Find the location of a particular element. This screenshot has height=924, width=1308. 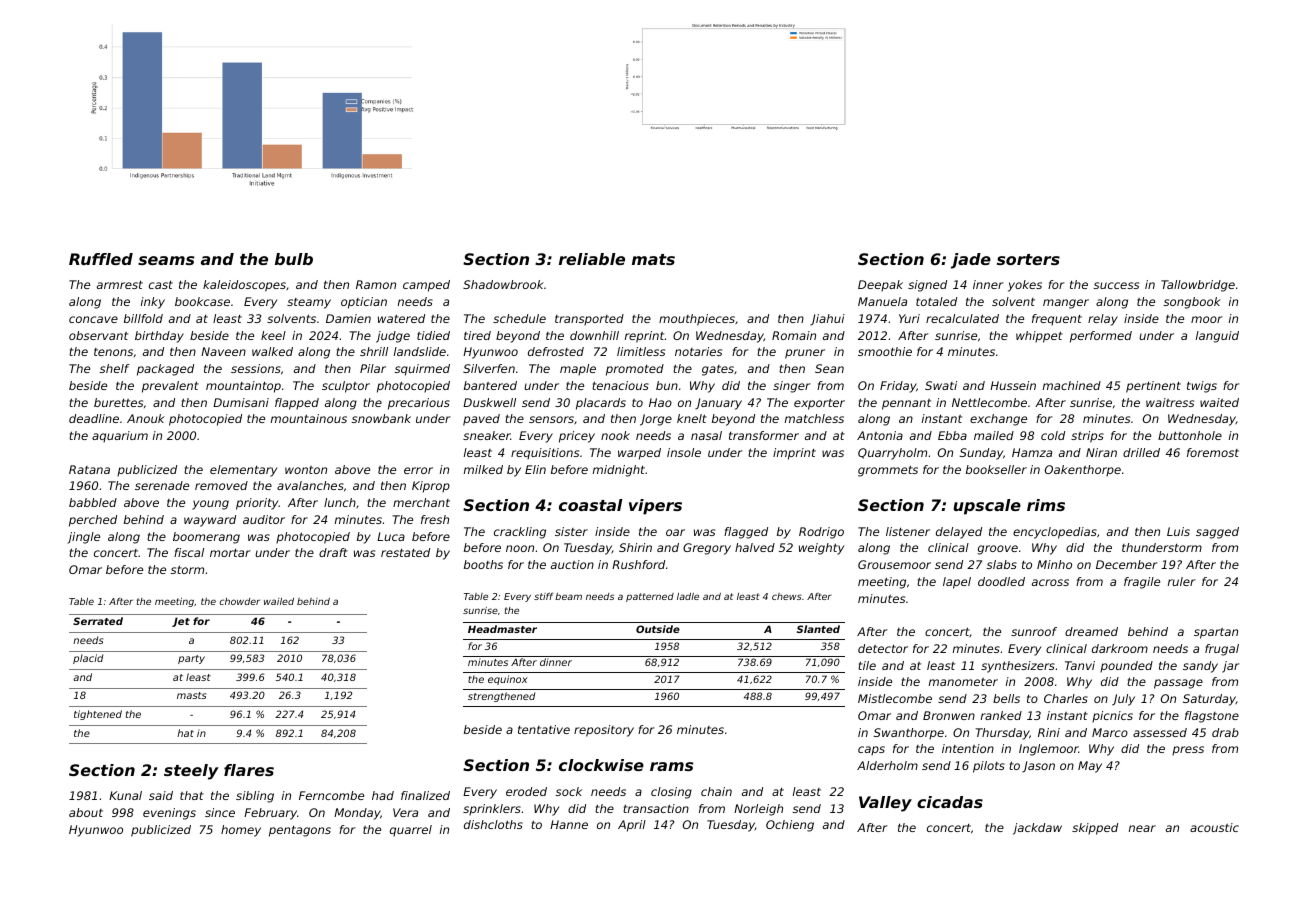

Serrated is located at coordinates (98, 621).
